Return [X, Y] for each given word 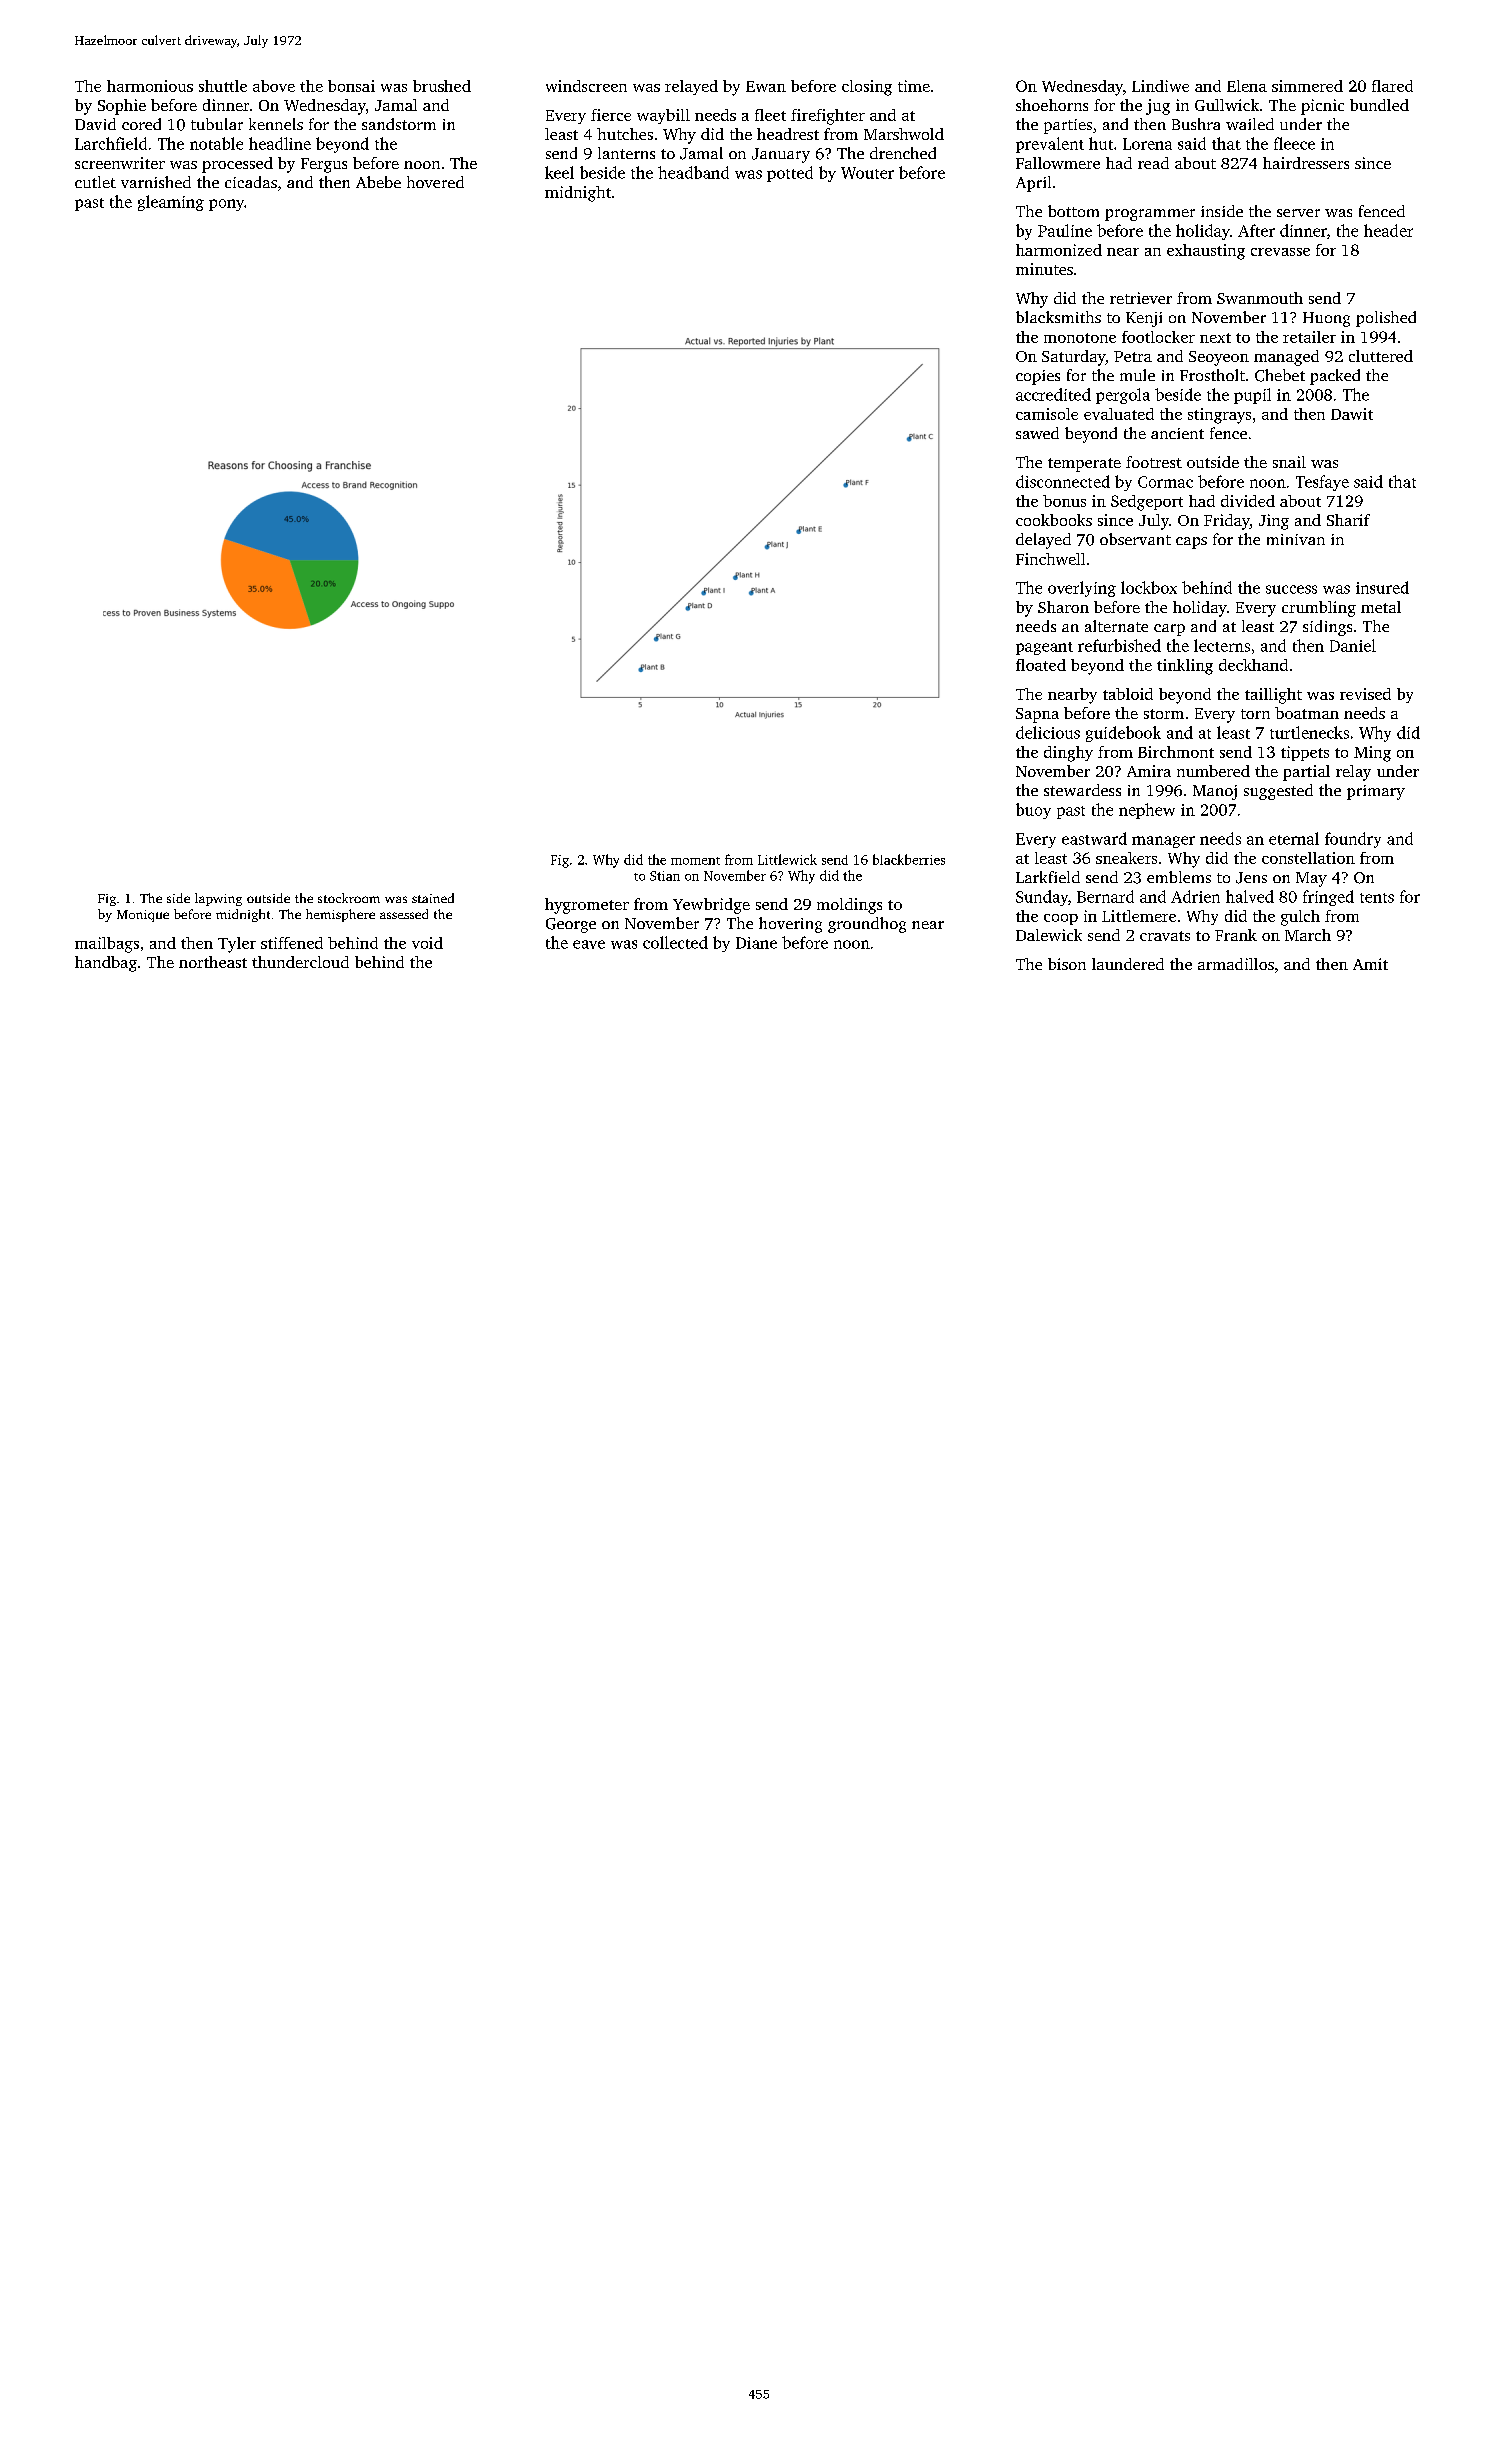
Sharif [1348, 520]
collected [675, 942]
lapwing [218, 899]
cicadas [251, 182]
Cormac [1165, 482]
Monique [143, 916]
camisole [1047, 414]
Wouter [867, 173]
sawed [1037, 433]
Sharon [1063, 607]
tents [1377, 898]
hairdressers [1306, 163]
